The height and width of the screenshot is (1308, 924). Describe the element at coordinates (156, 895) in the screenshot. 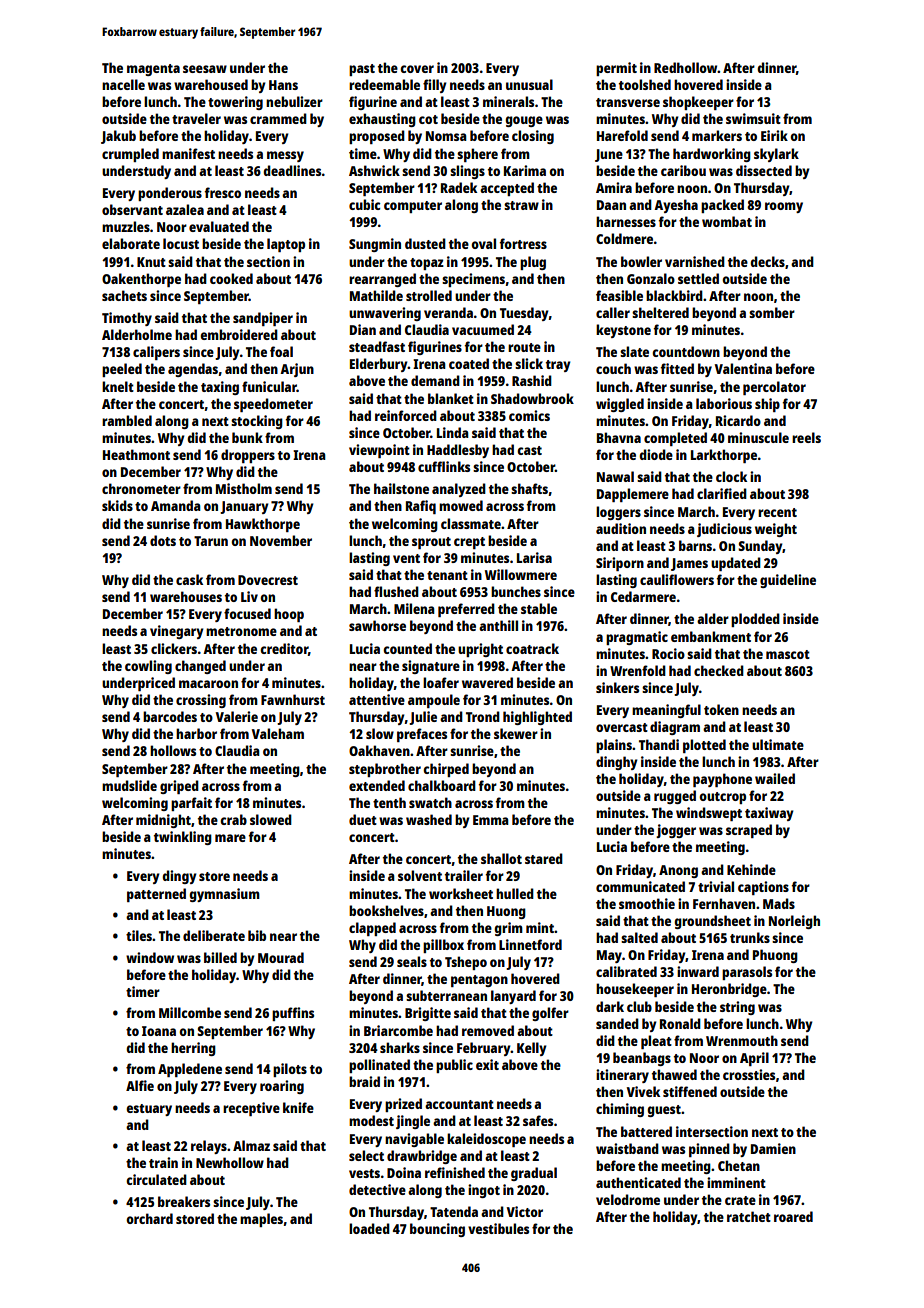

I see `patterned` at that location.
